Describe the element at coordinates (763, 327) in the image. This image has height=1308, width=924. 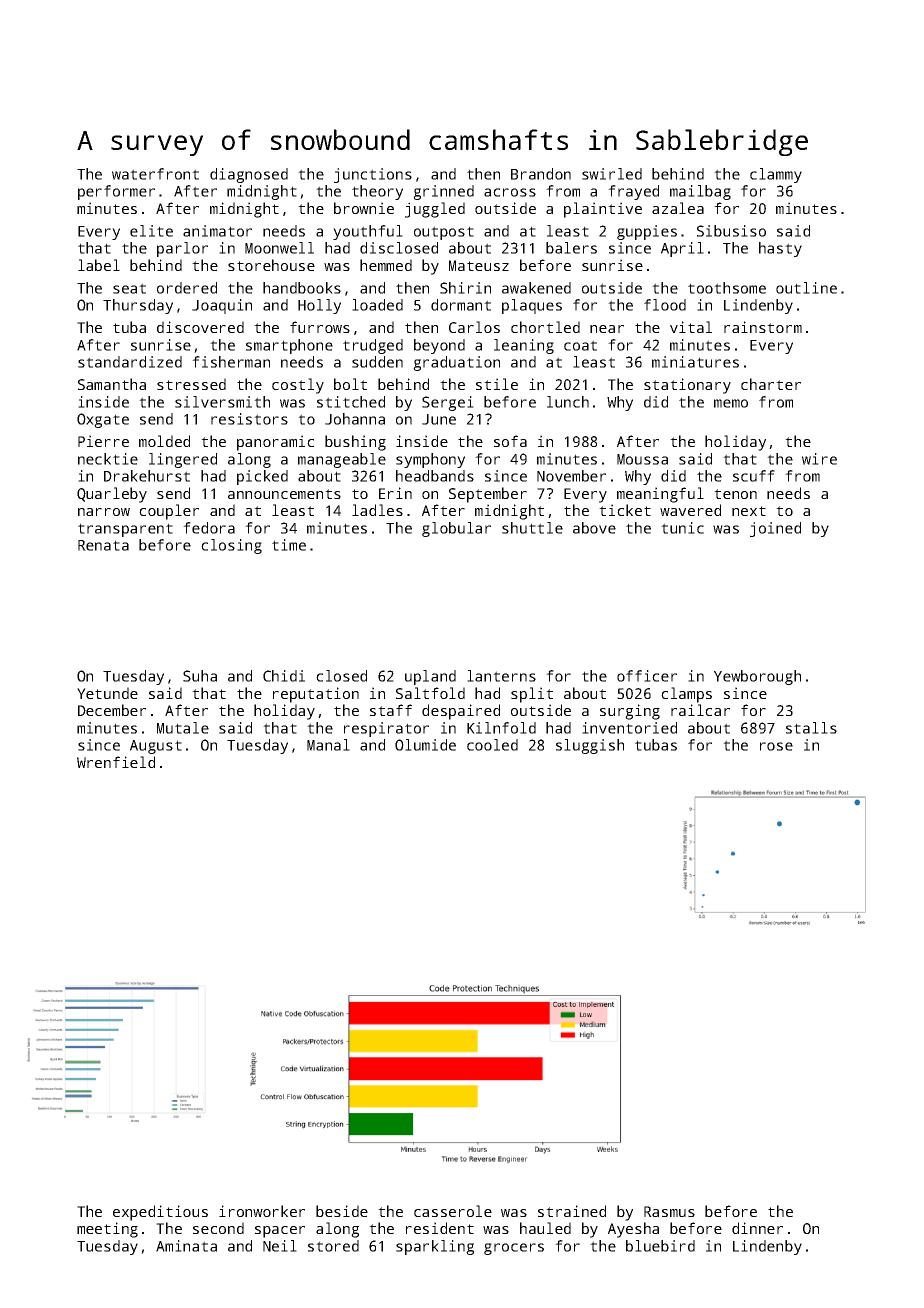
I see `rainstorm` at that location.
